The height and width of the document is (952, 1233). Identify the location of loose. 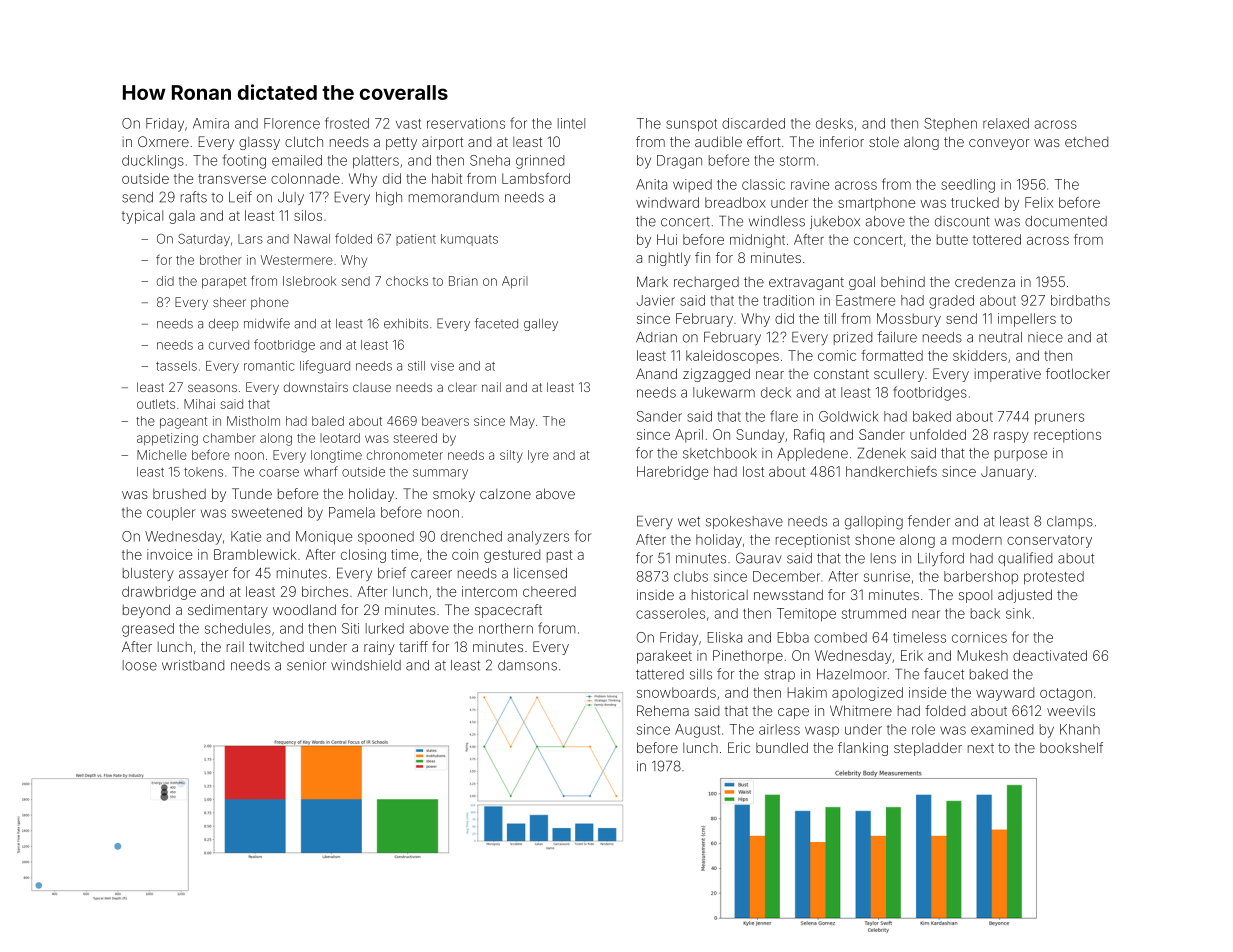
(140, 665).
